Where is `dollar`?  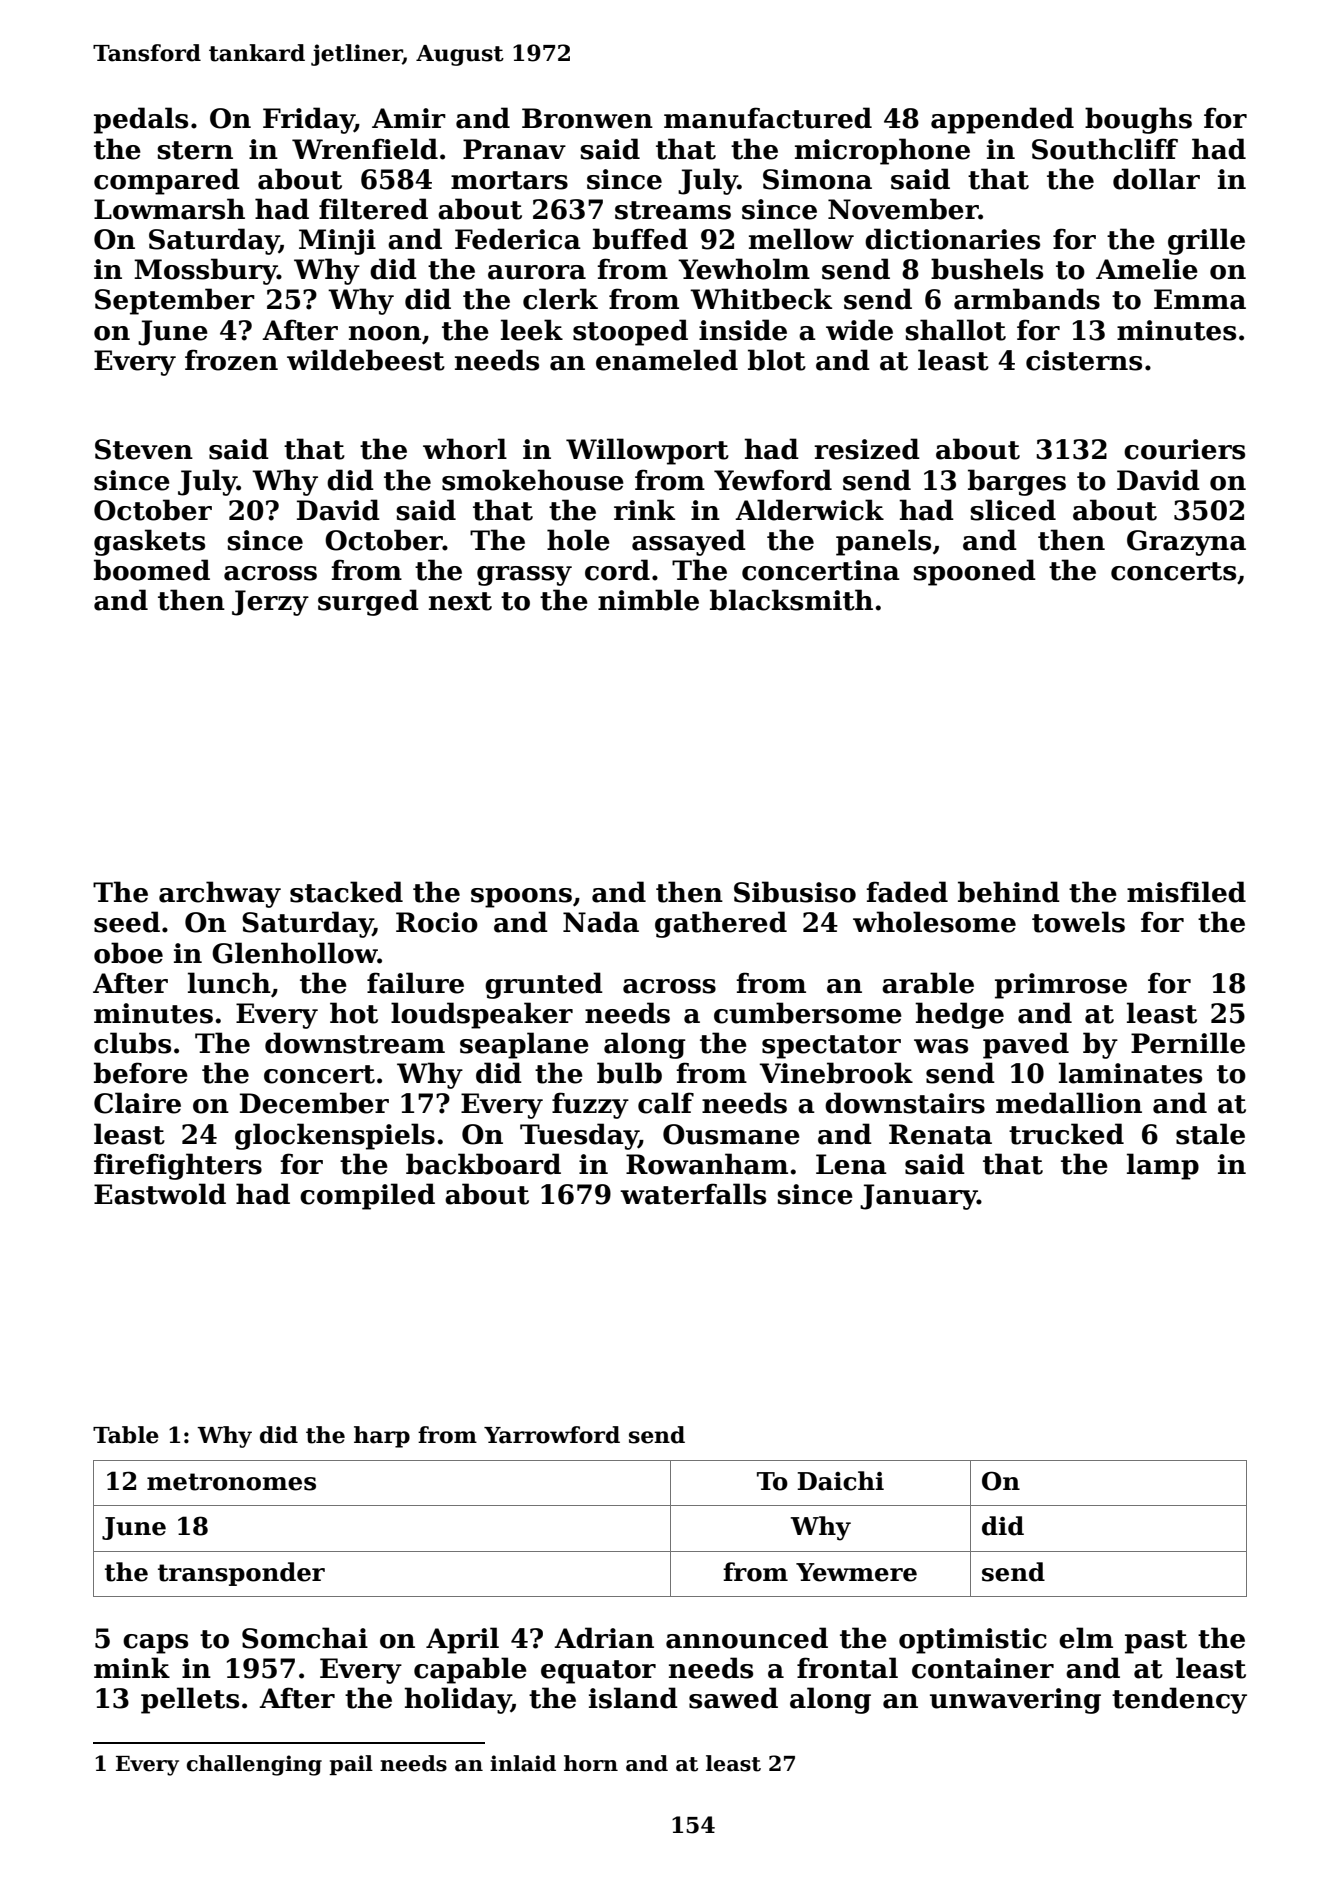
dollar is located at coordinates (1156, 179).
